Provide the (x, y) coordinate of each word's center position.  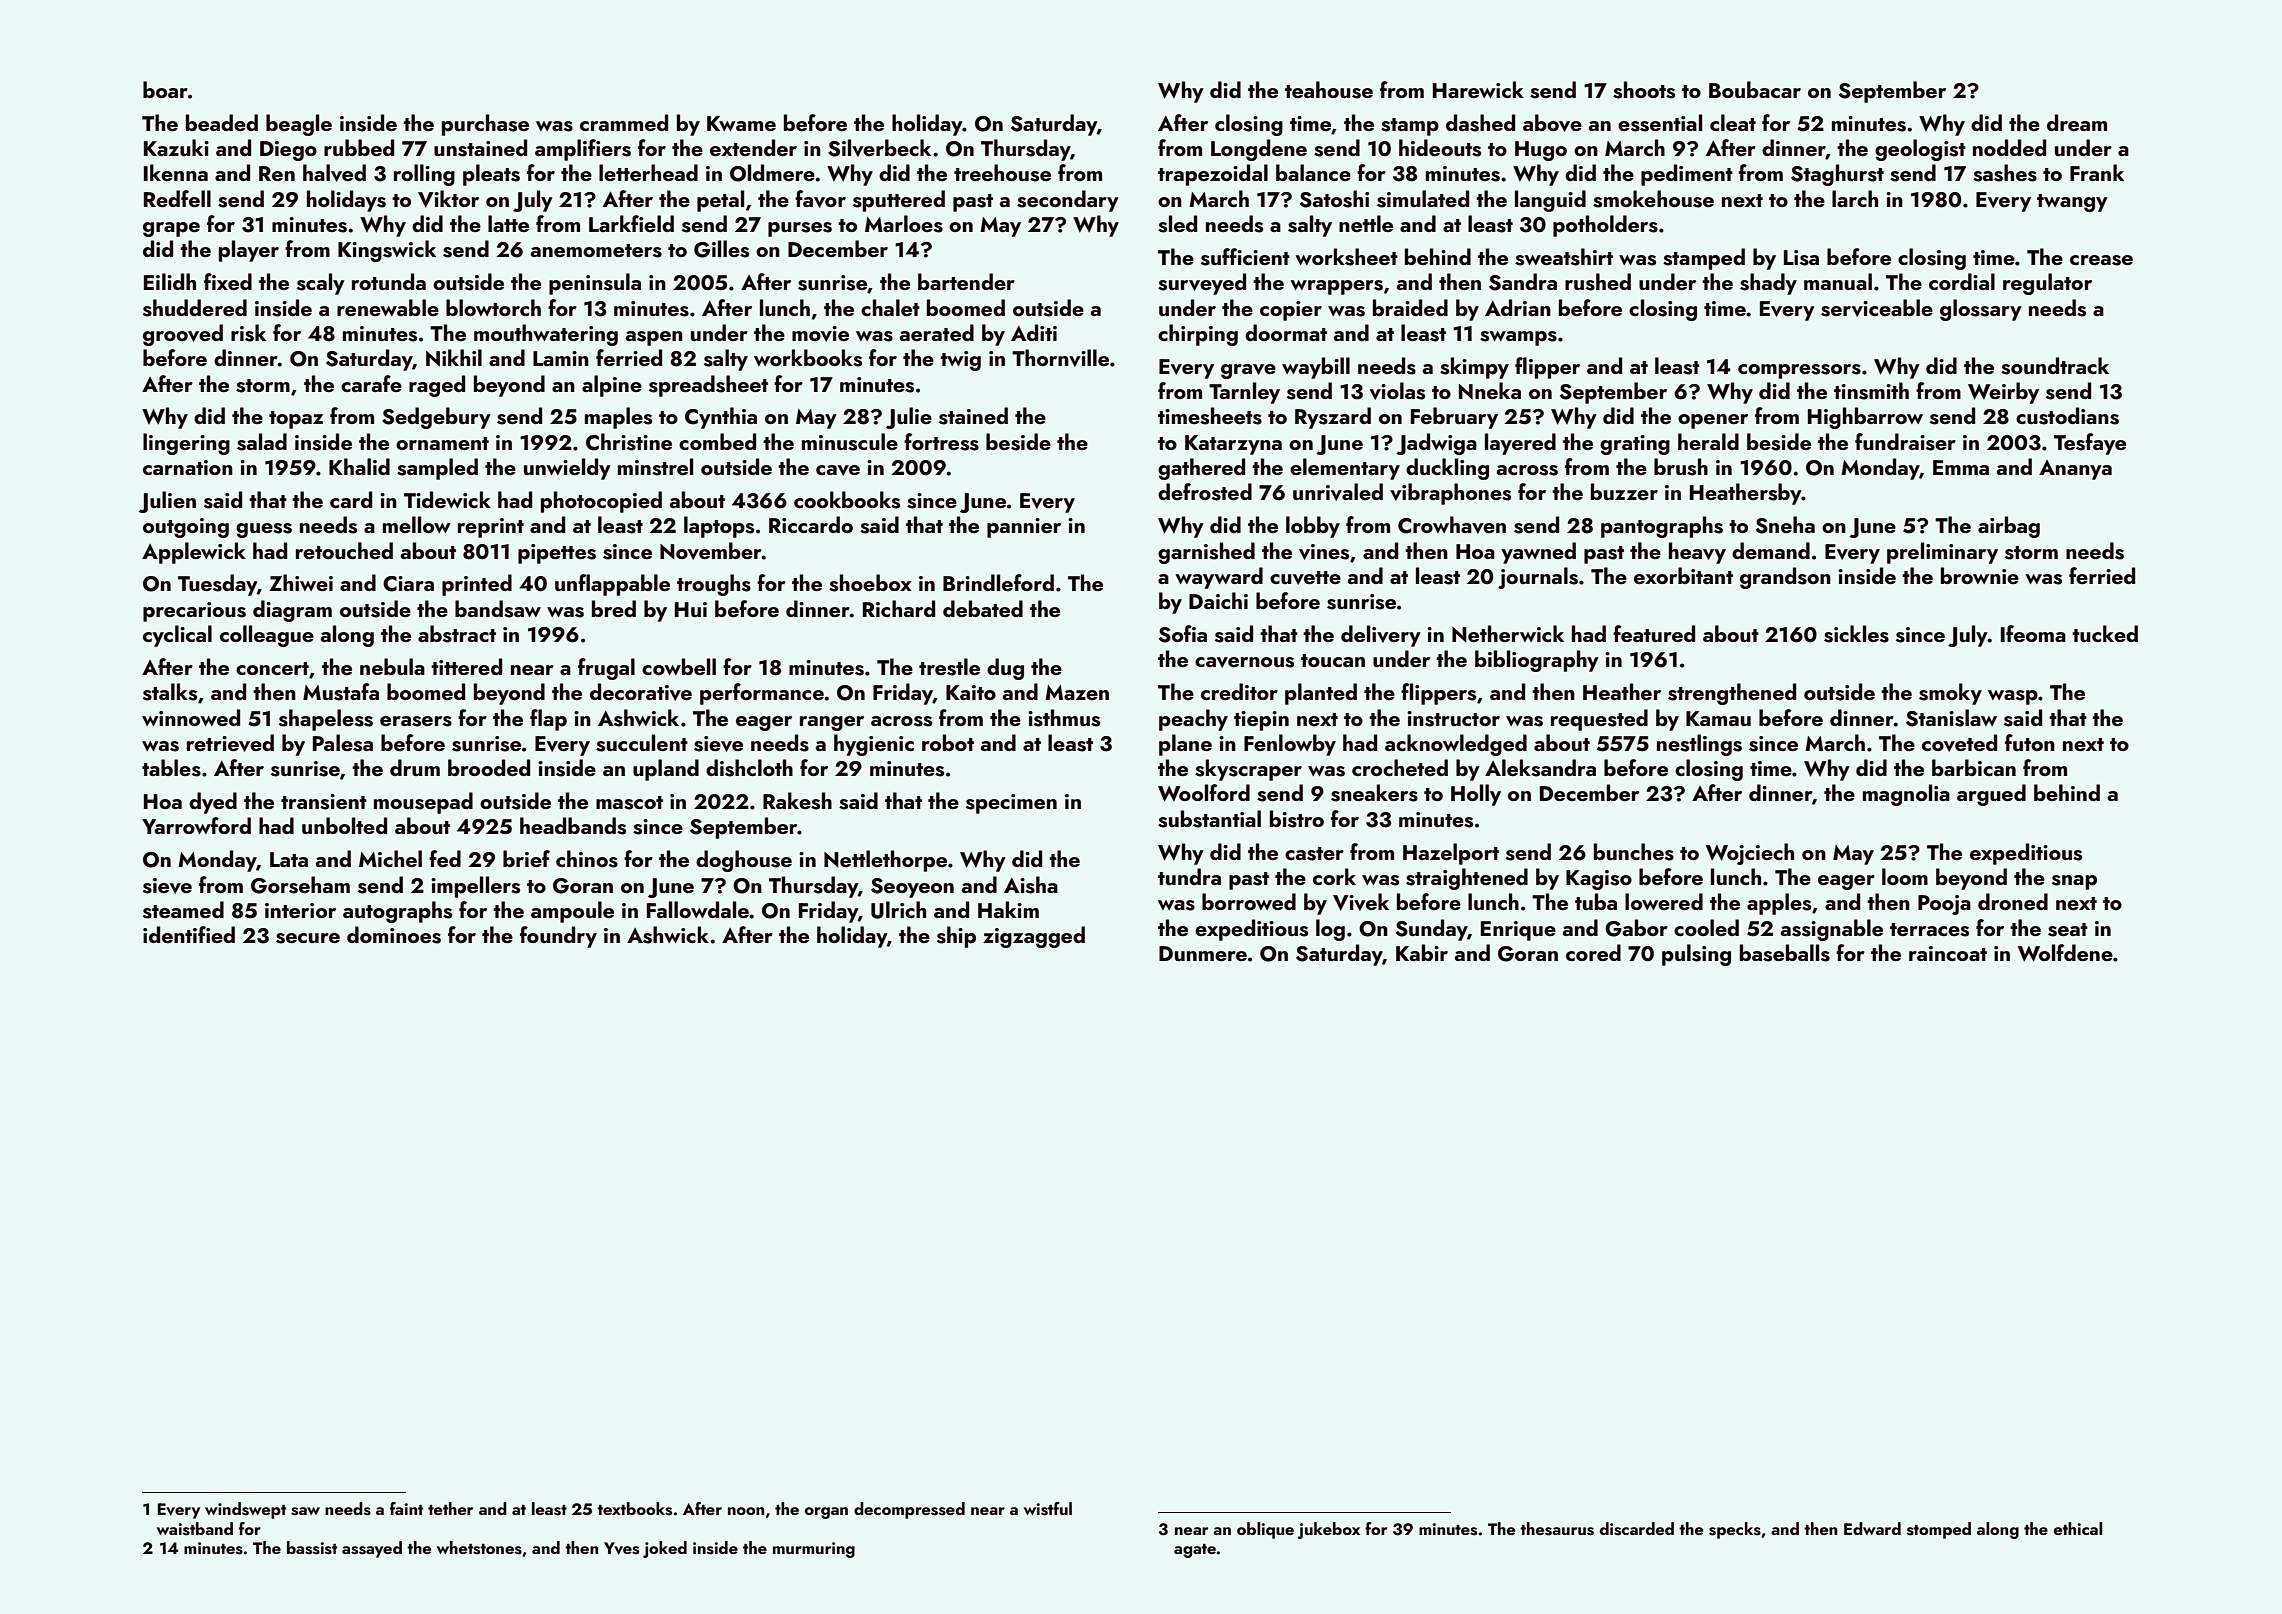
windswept (245, 1510)
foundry (558, 937)
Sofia (1183, 634)
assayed (372, 1549)
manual (1838, 281)
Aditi (1034, 332)
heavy (1697, 553)
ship (956, 937)
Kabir (1422, 952)
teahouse (1329, 90)
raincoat (1948, 953)
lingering (186, 444)
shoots (1644, 90)
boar (165, 89)
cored (1593, 952)
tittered (466, 666)
